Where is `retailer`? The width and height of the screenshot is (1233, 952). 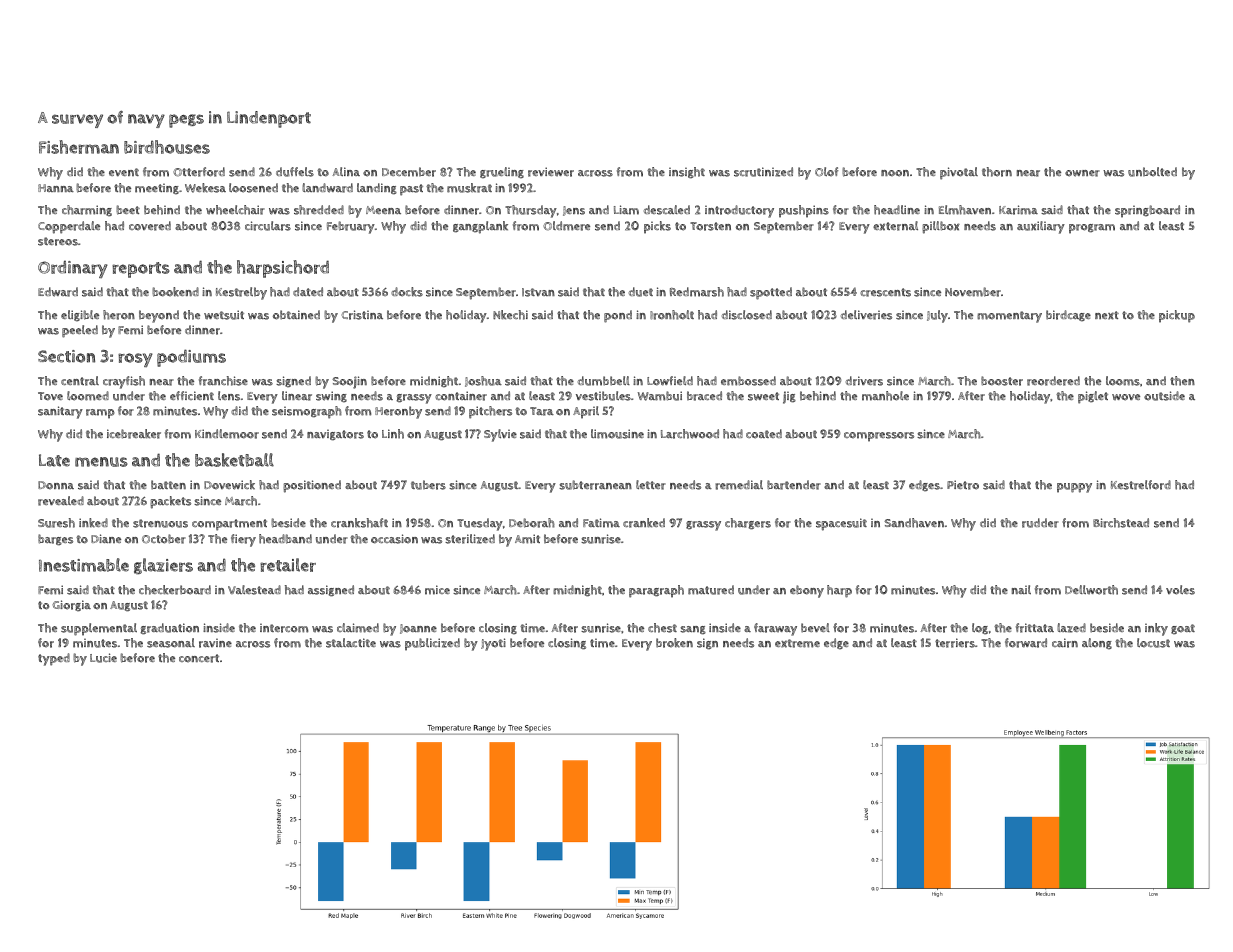 retailer is located at coordinates (288, 565).
